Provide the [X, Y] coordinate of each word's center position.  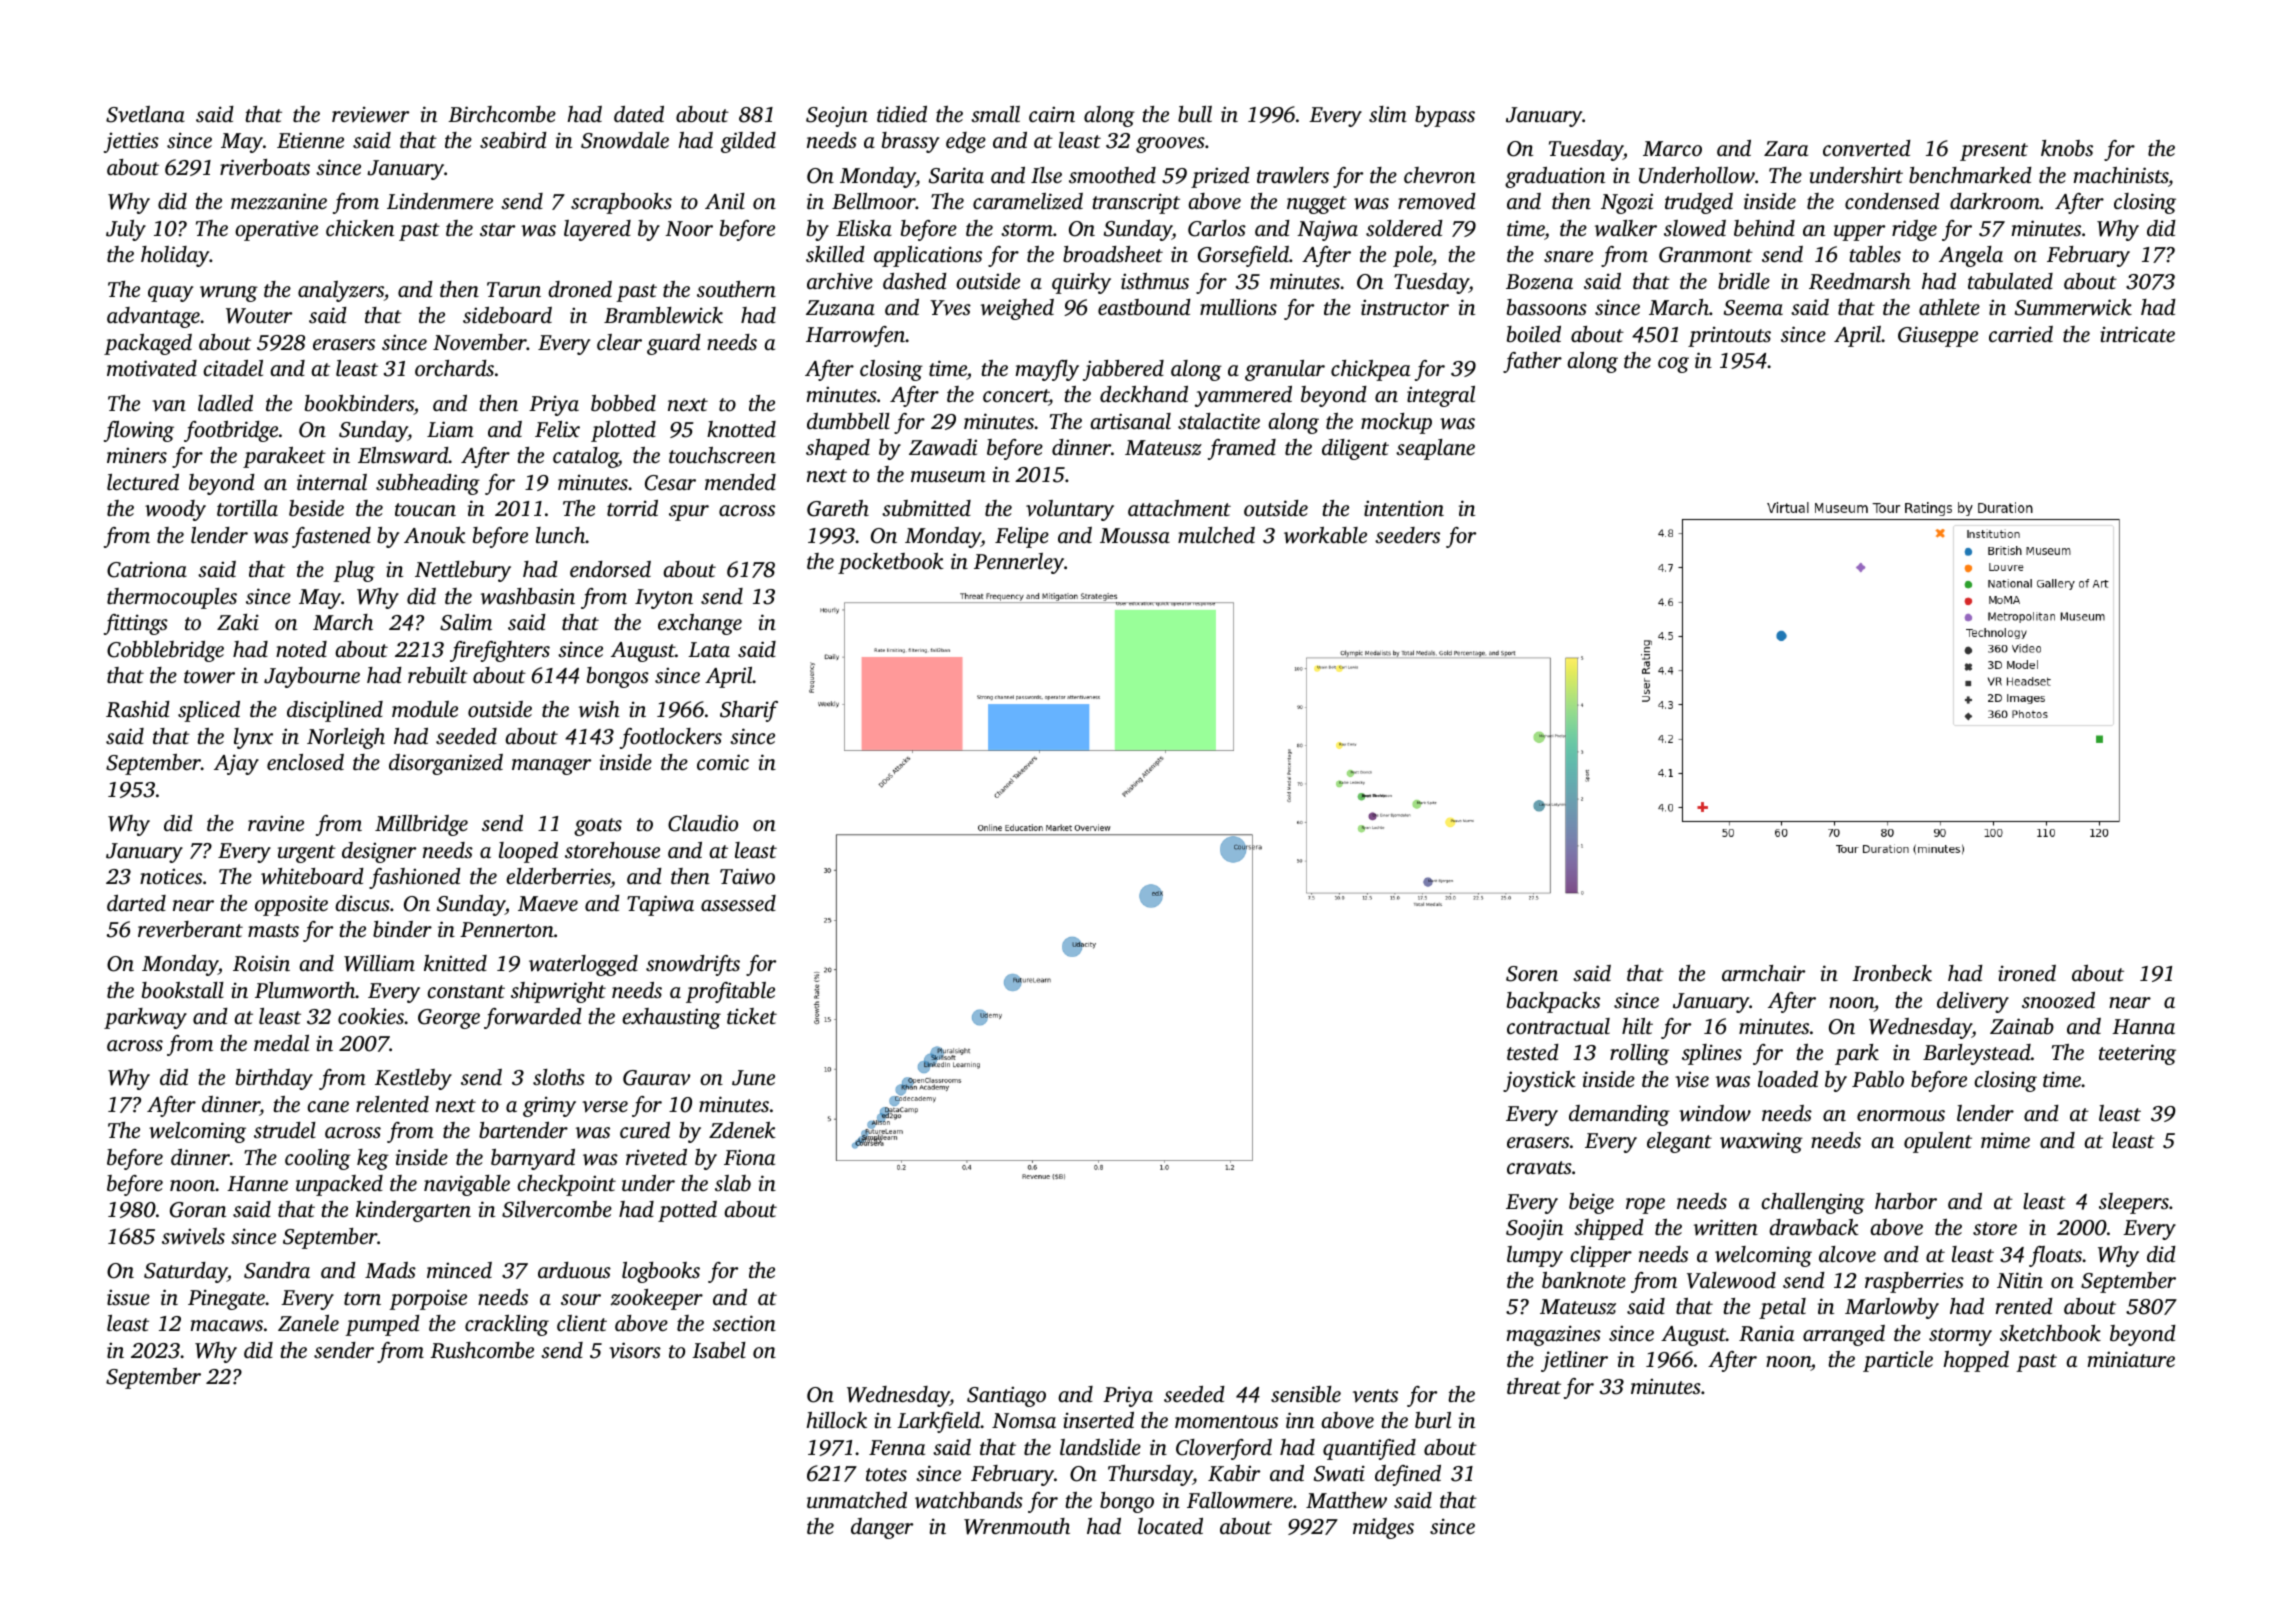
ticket [752, 1016]
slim [1388, 114]
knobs [2067, 148]
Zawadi [943, 447]
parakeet [284, 457]
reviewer [370, 114]
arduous [574, 1270]
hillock [836, 1420]
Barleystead [1977, 1054]
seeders [1407, 535]
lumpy [1535, 1256]
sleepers [2134, 1203]
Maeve [548, 904]
